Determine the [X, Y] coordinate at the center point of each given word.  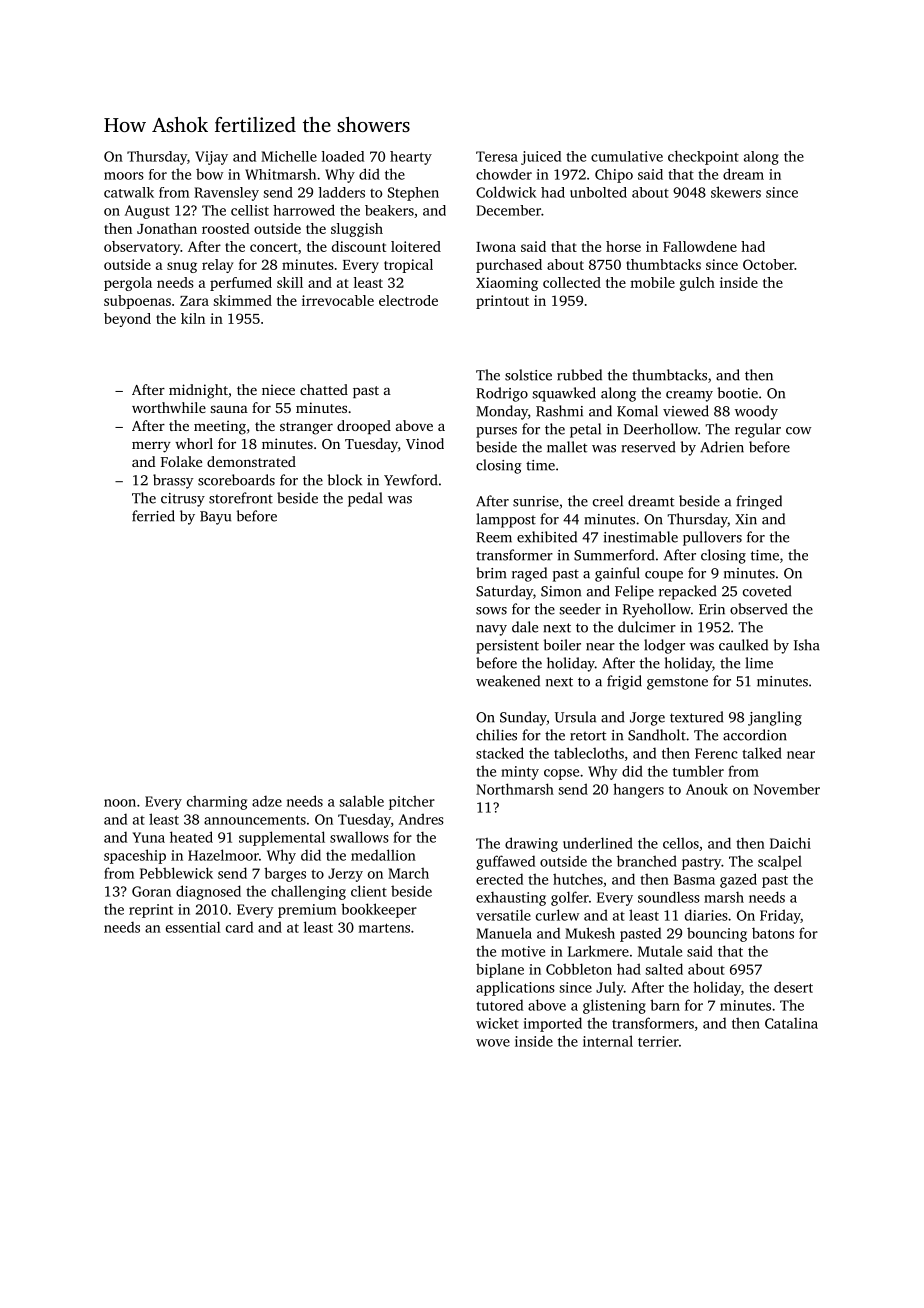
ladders [342, 192]
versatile [503, 915]
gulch [697, 284]
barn [665, 1005]
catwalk [129, 192]
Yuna [149, 837]
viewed [686, 411]
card [239, 927]
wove [493, 1043]
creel [608, 501]
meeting [220, 427]
